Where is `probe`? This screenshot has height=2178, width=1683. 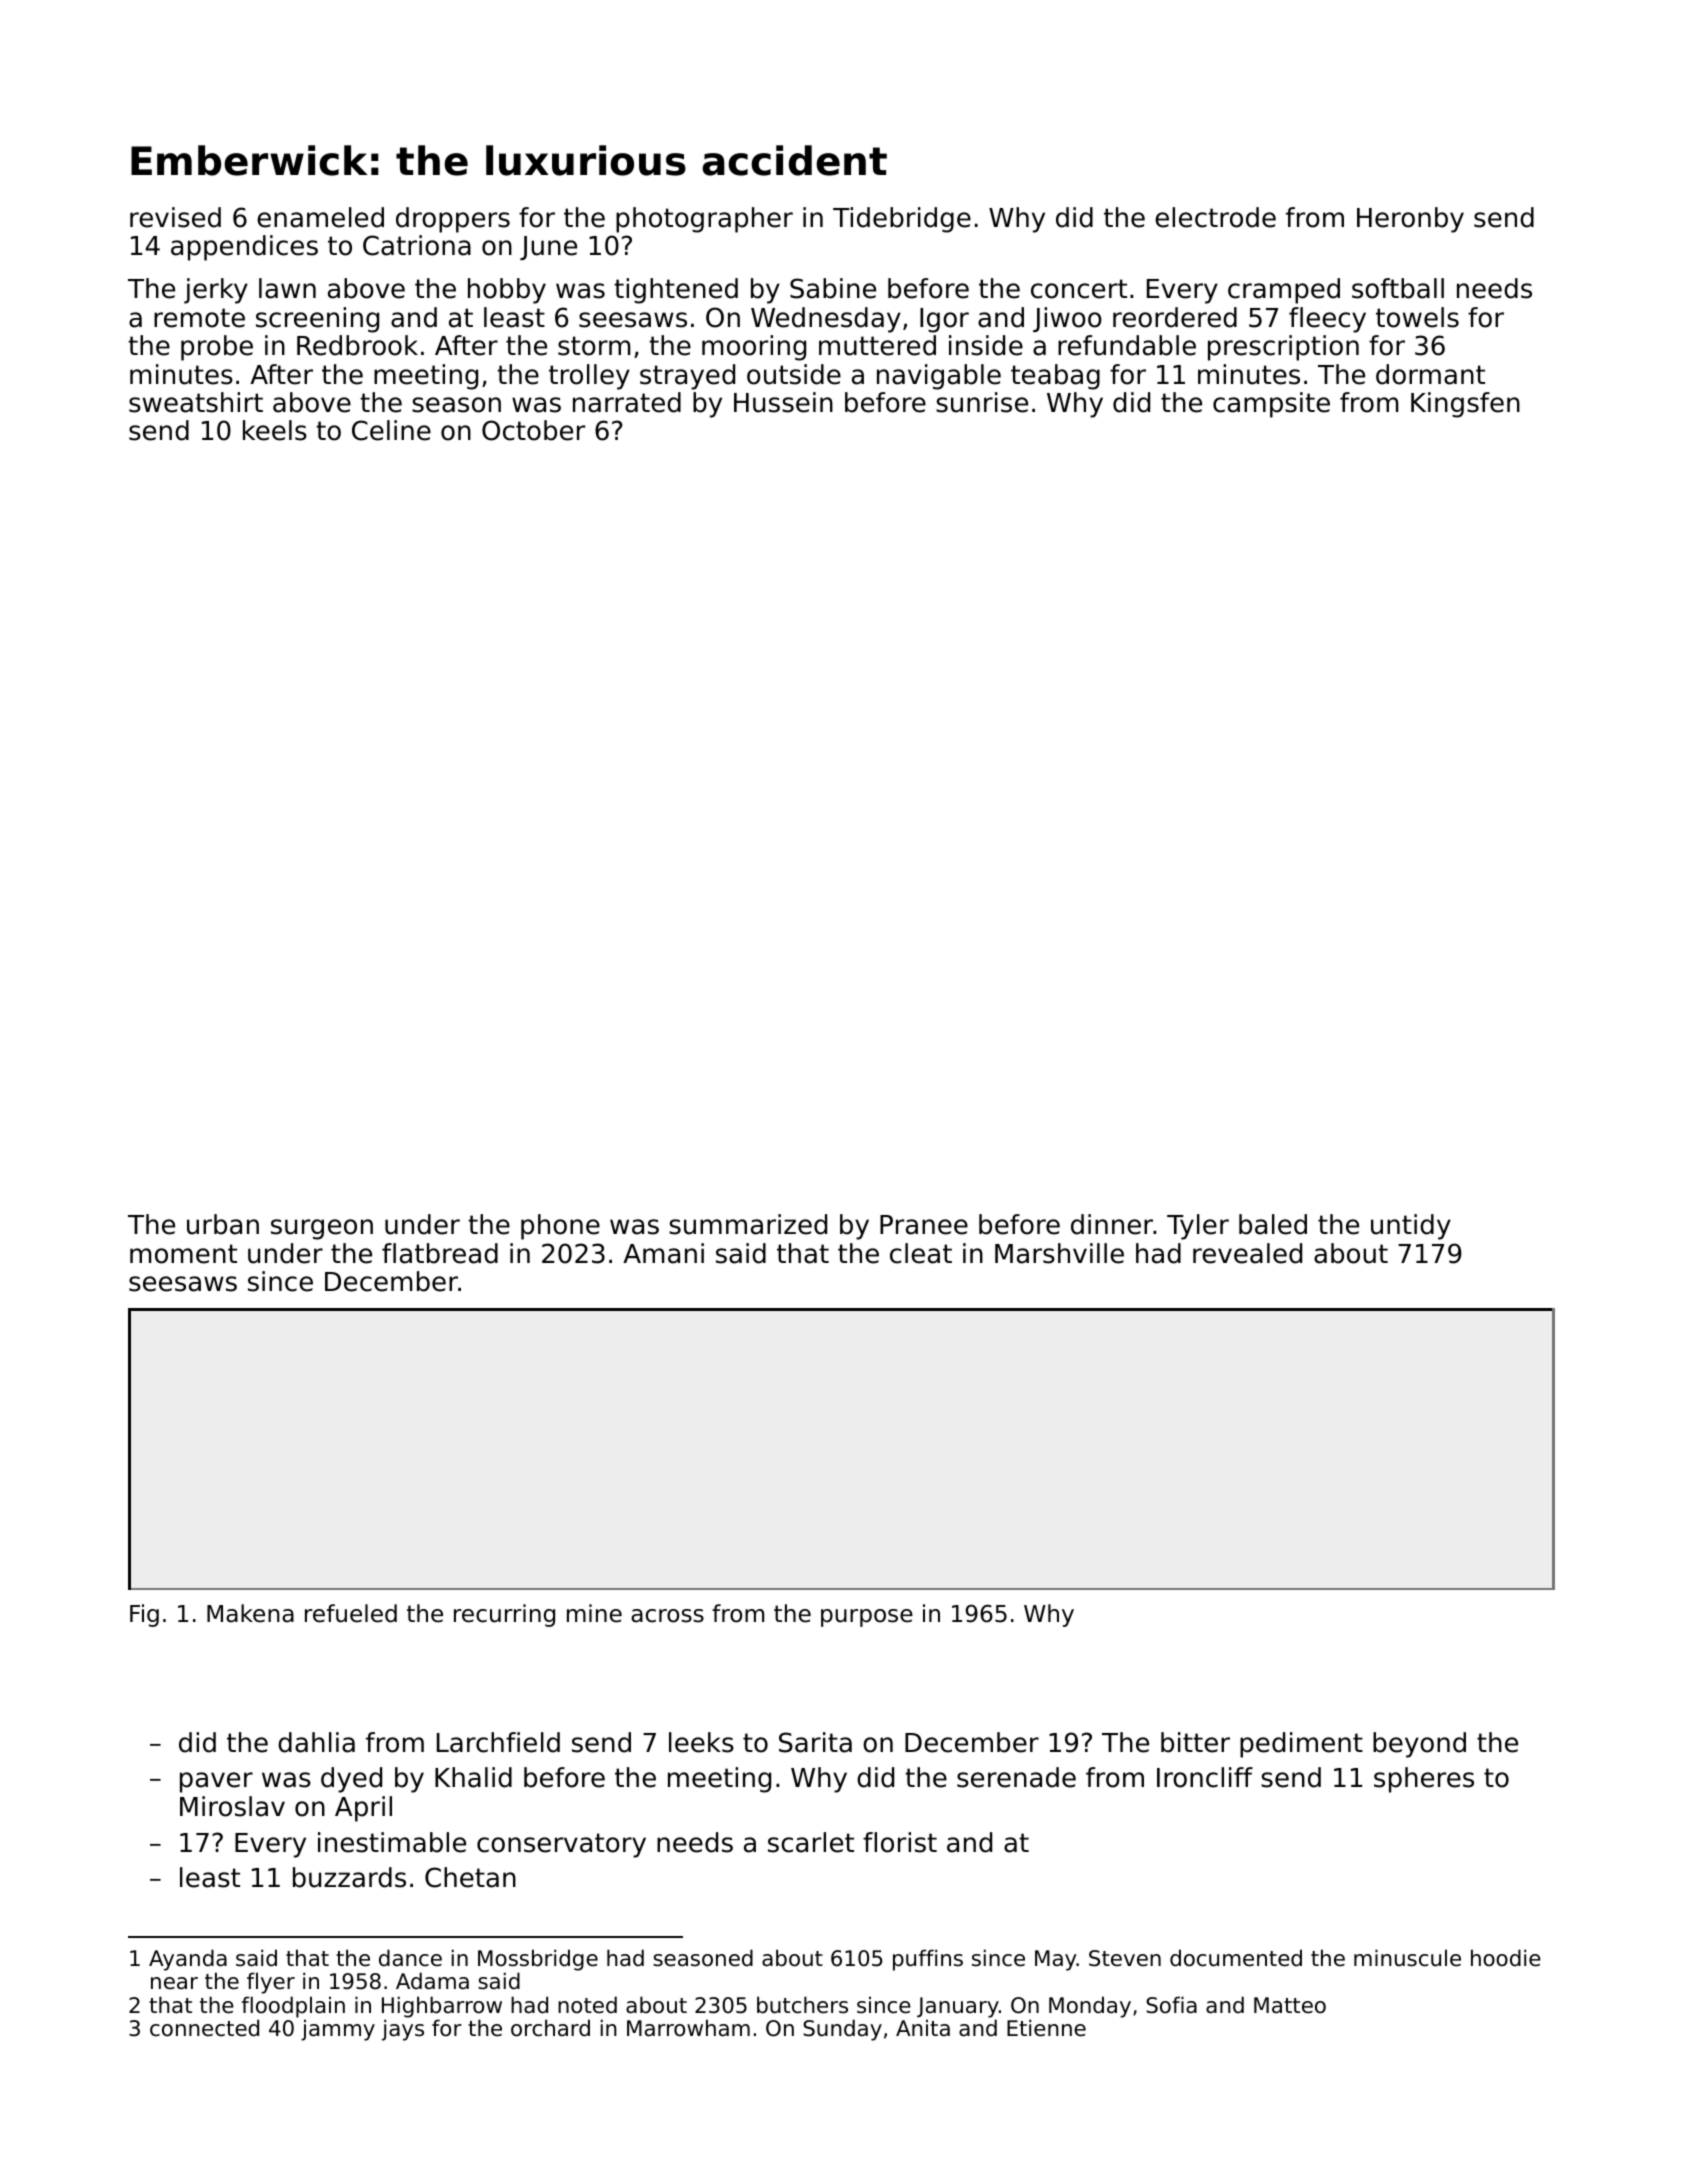 probe is located at coordinates (217, 348).
